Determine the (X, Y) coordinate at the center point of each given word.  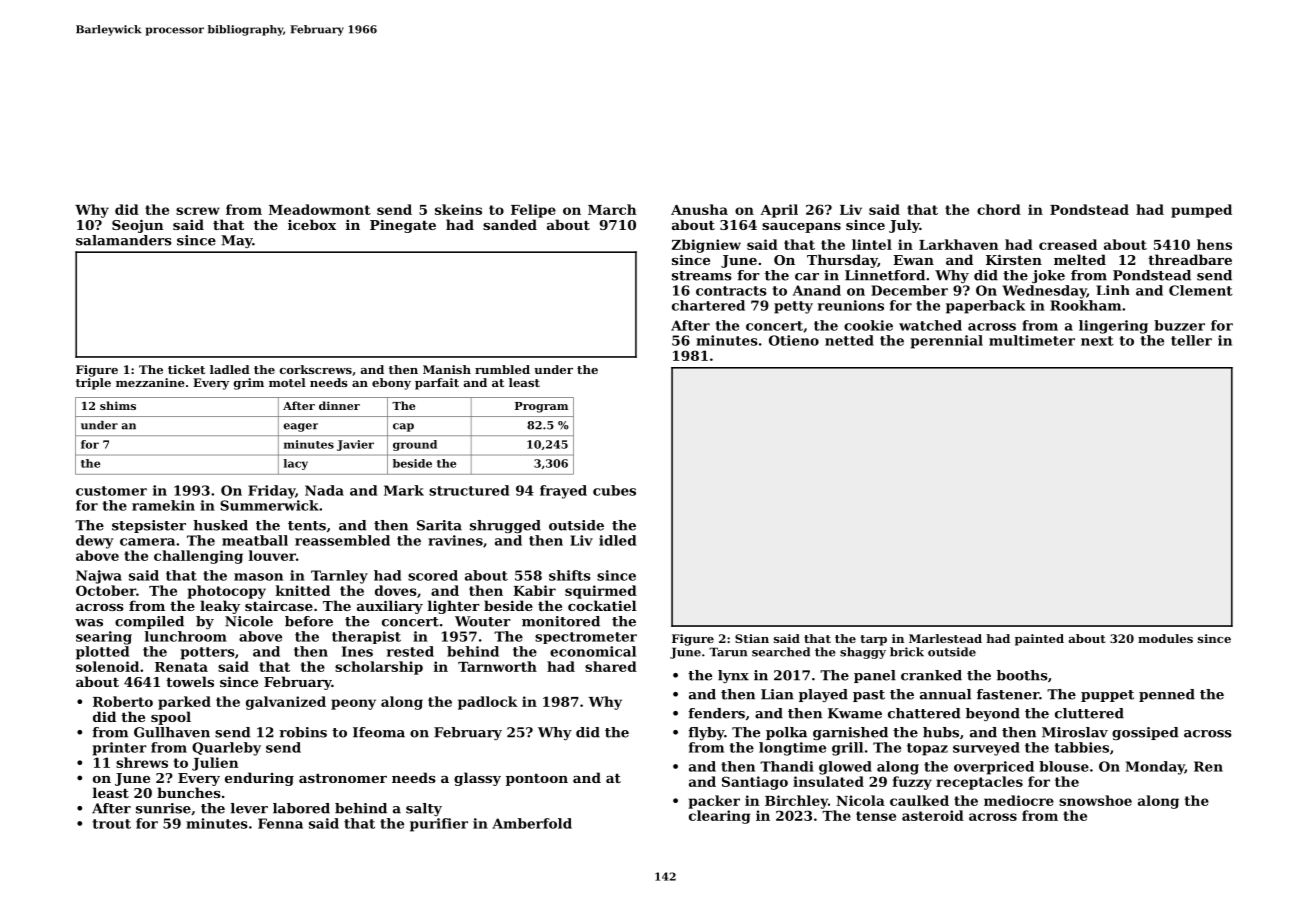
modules (1165, 638)
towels (190, 681)
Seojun (138, 226)
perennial (947, 342)
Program (541, 407)
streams (702, 276)
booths (1022, 675)
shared (611, 666)
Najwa (99, 577)
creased (1068, 244)
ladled (230, 369)
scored (433, 575)
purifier (439, 825)
